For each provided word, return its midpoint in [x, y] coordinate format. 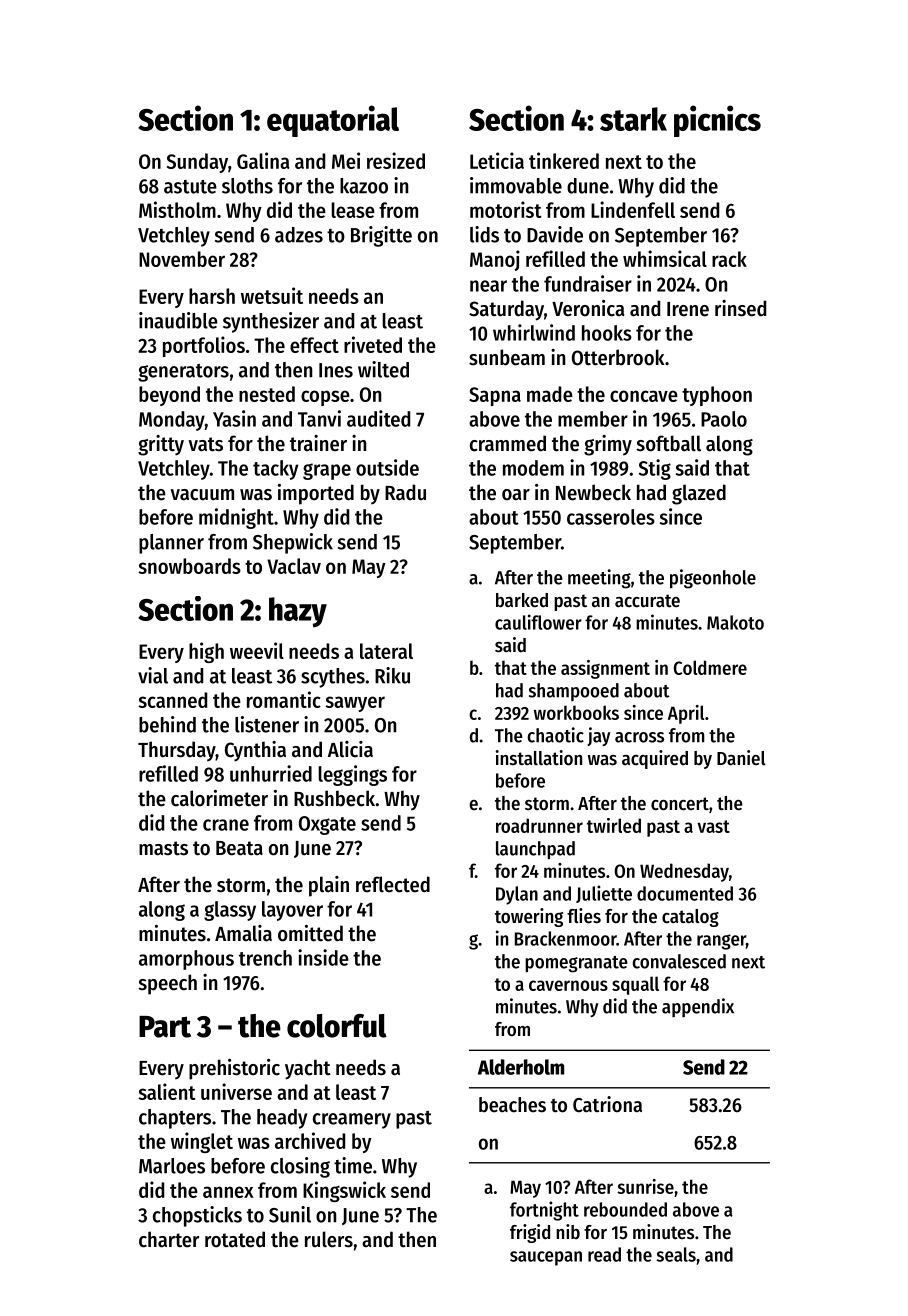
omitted [310, 933]
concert [680, 804]
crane [226, 825]
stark [633, 119]
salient [166, 1091]
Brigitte [381, 236]
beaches [512, 1105]
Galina [263, 160]
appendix [698, 1007]
